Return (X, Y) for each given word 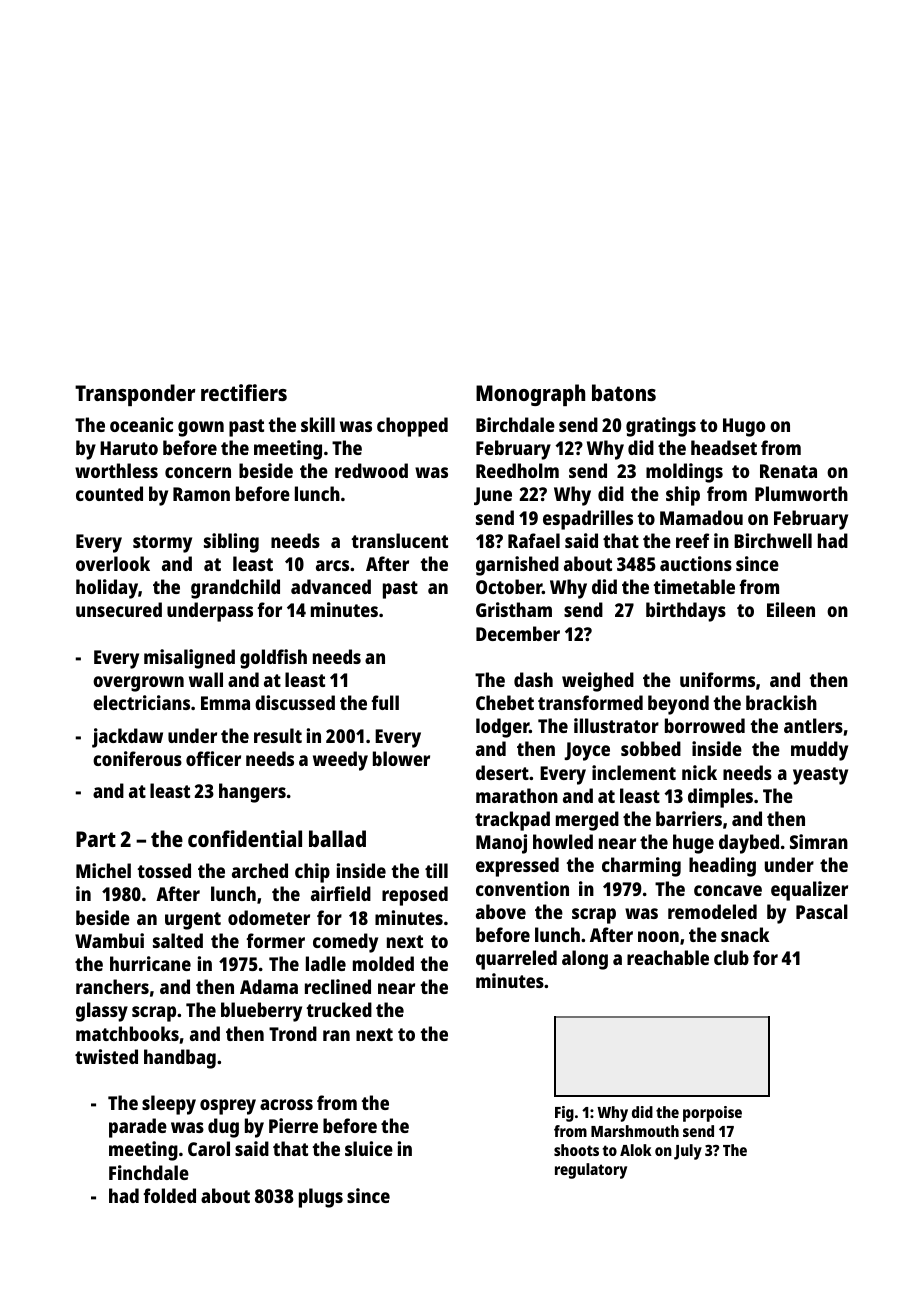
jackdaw (127, 738)
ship (683, 496)
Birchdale (515, 424)
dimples (720, 798)
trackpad (512, 821)
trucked (339, 1009)
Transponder (135, 395)
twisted (106, 1056)
